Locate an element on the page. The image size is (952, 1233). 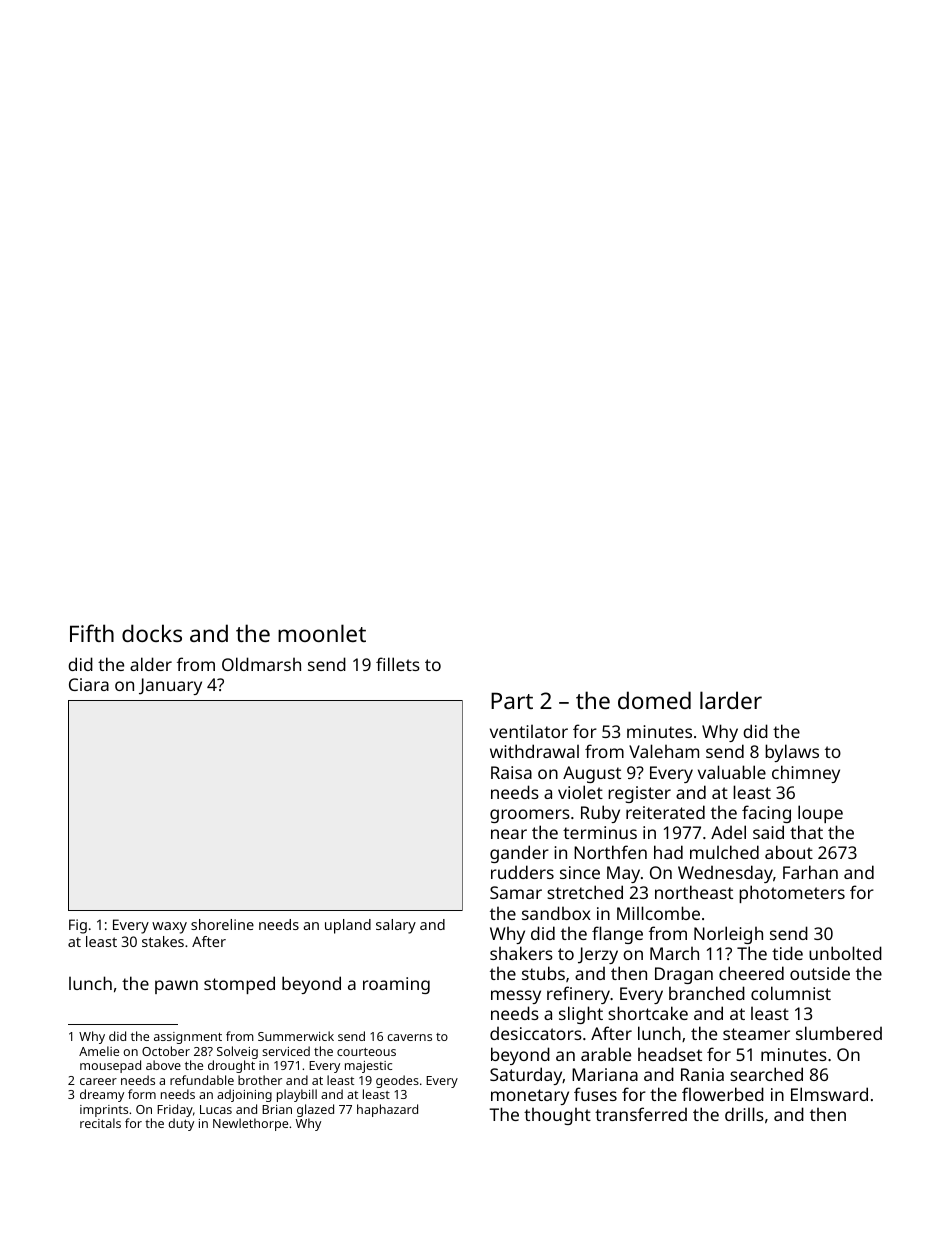
Fig is located at coordinates (78, 926).
